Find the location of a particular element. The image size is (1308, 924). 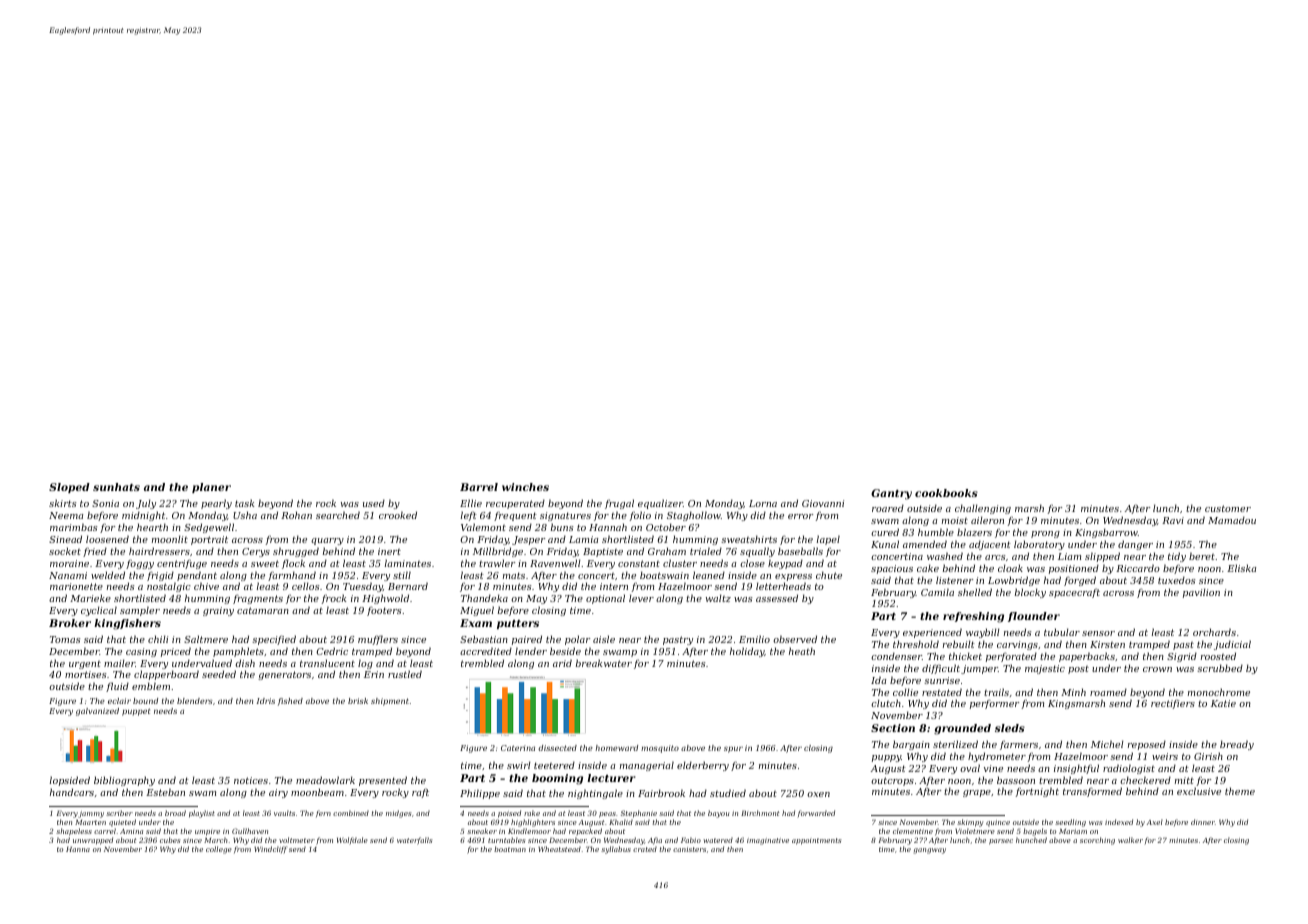

forwarded is located at coordinates (816, 814).
